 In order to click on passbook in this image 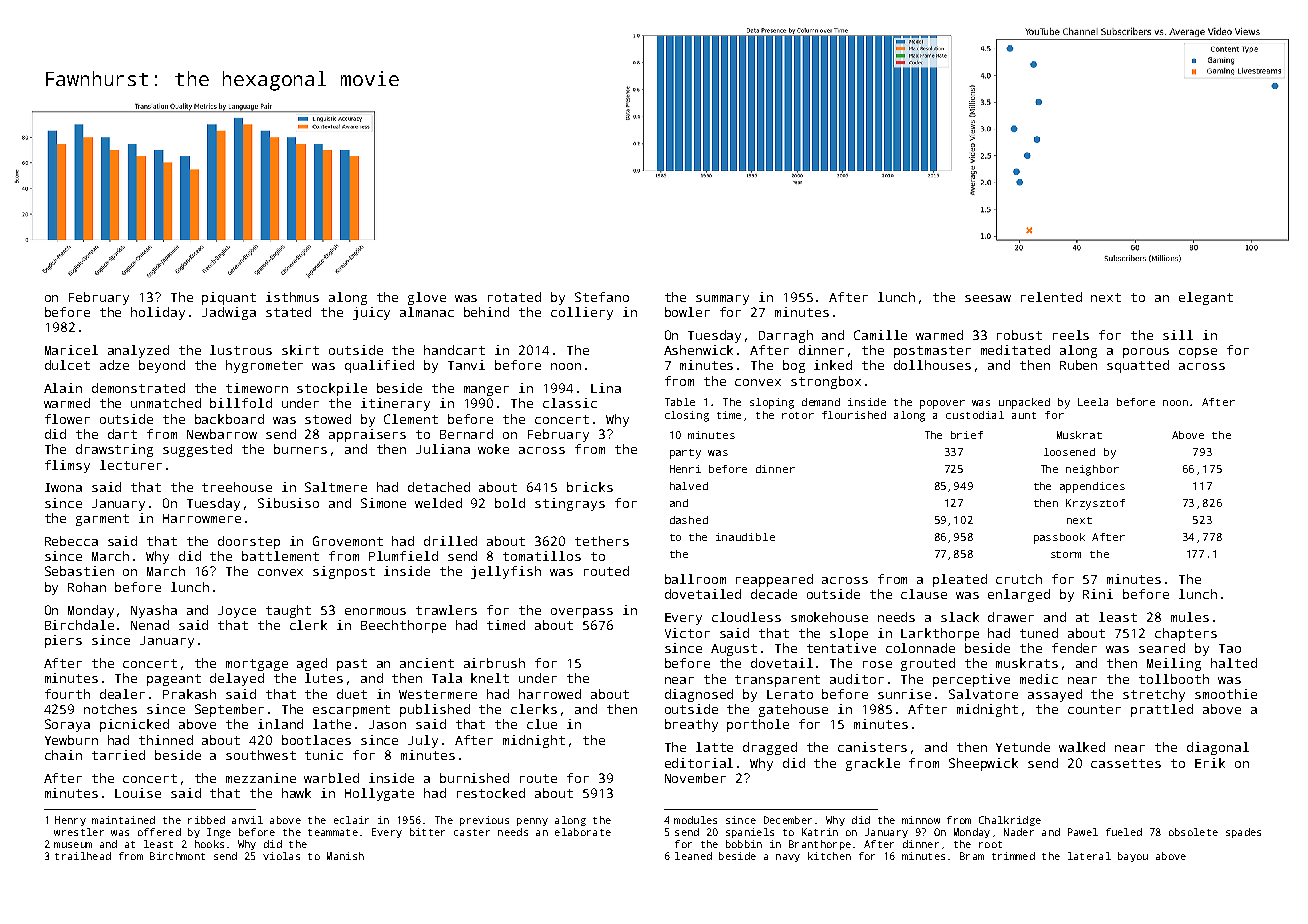, I will do `click(1059, 538)`.
